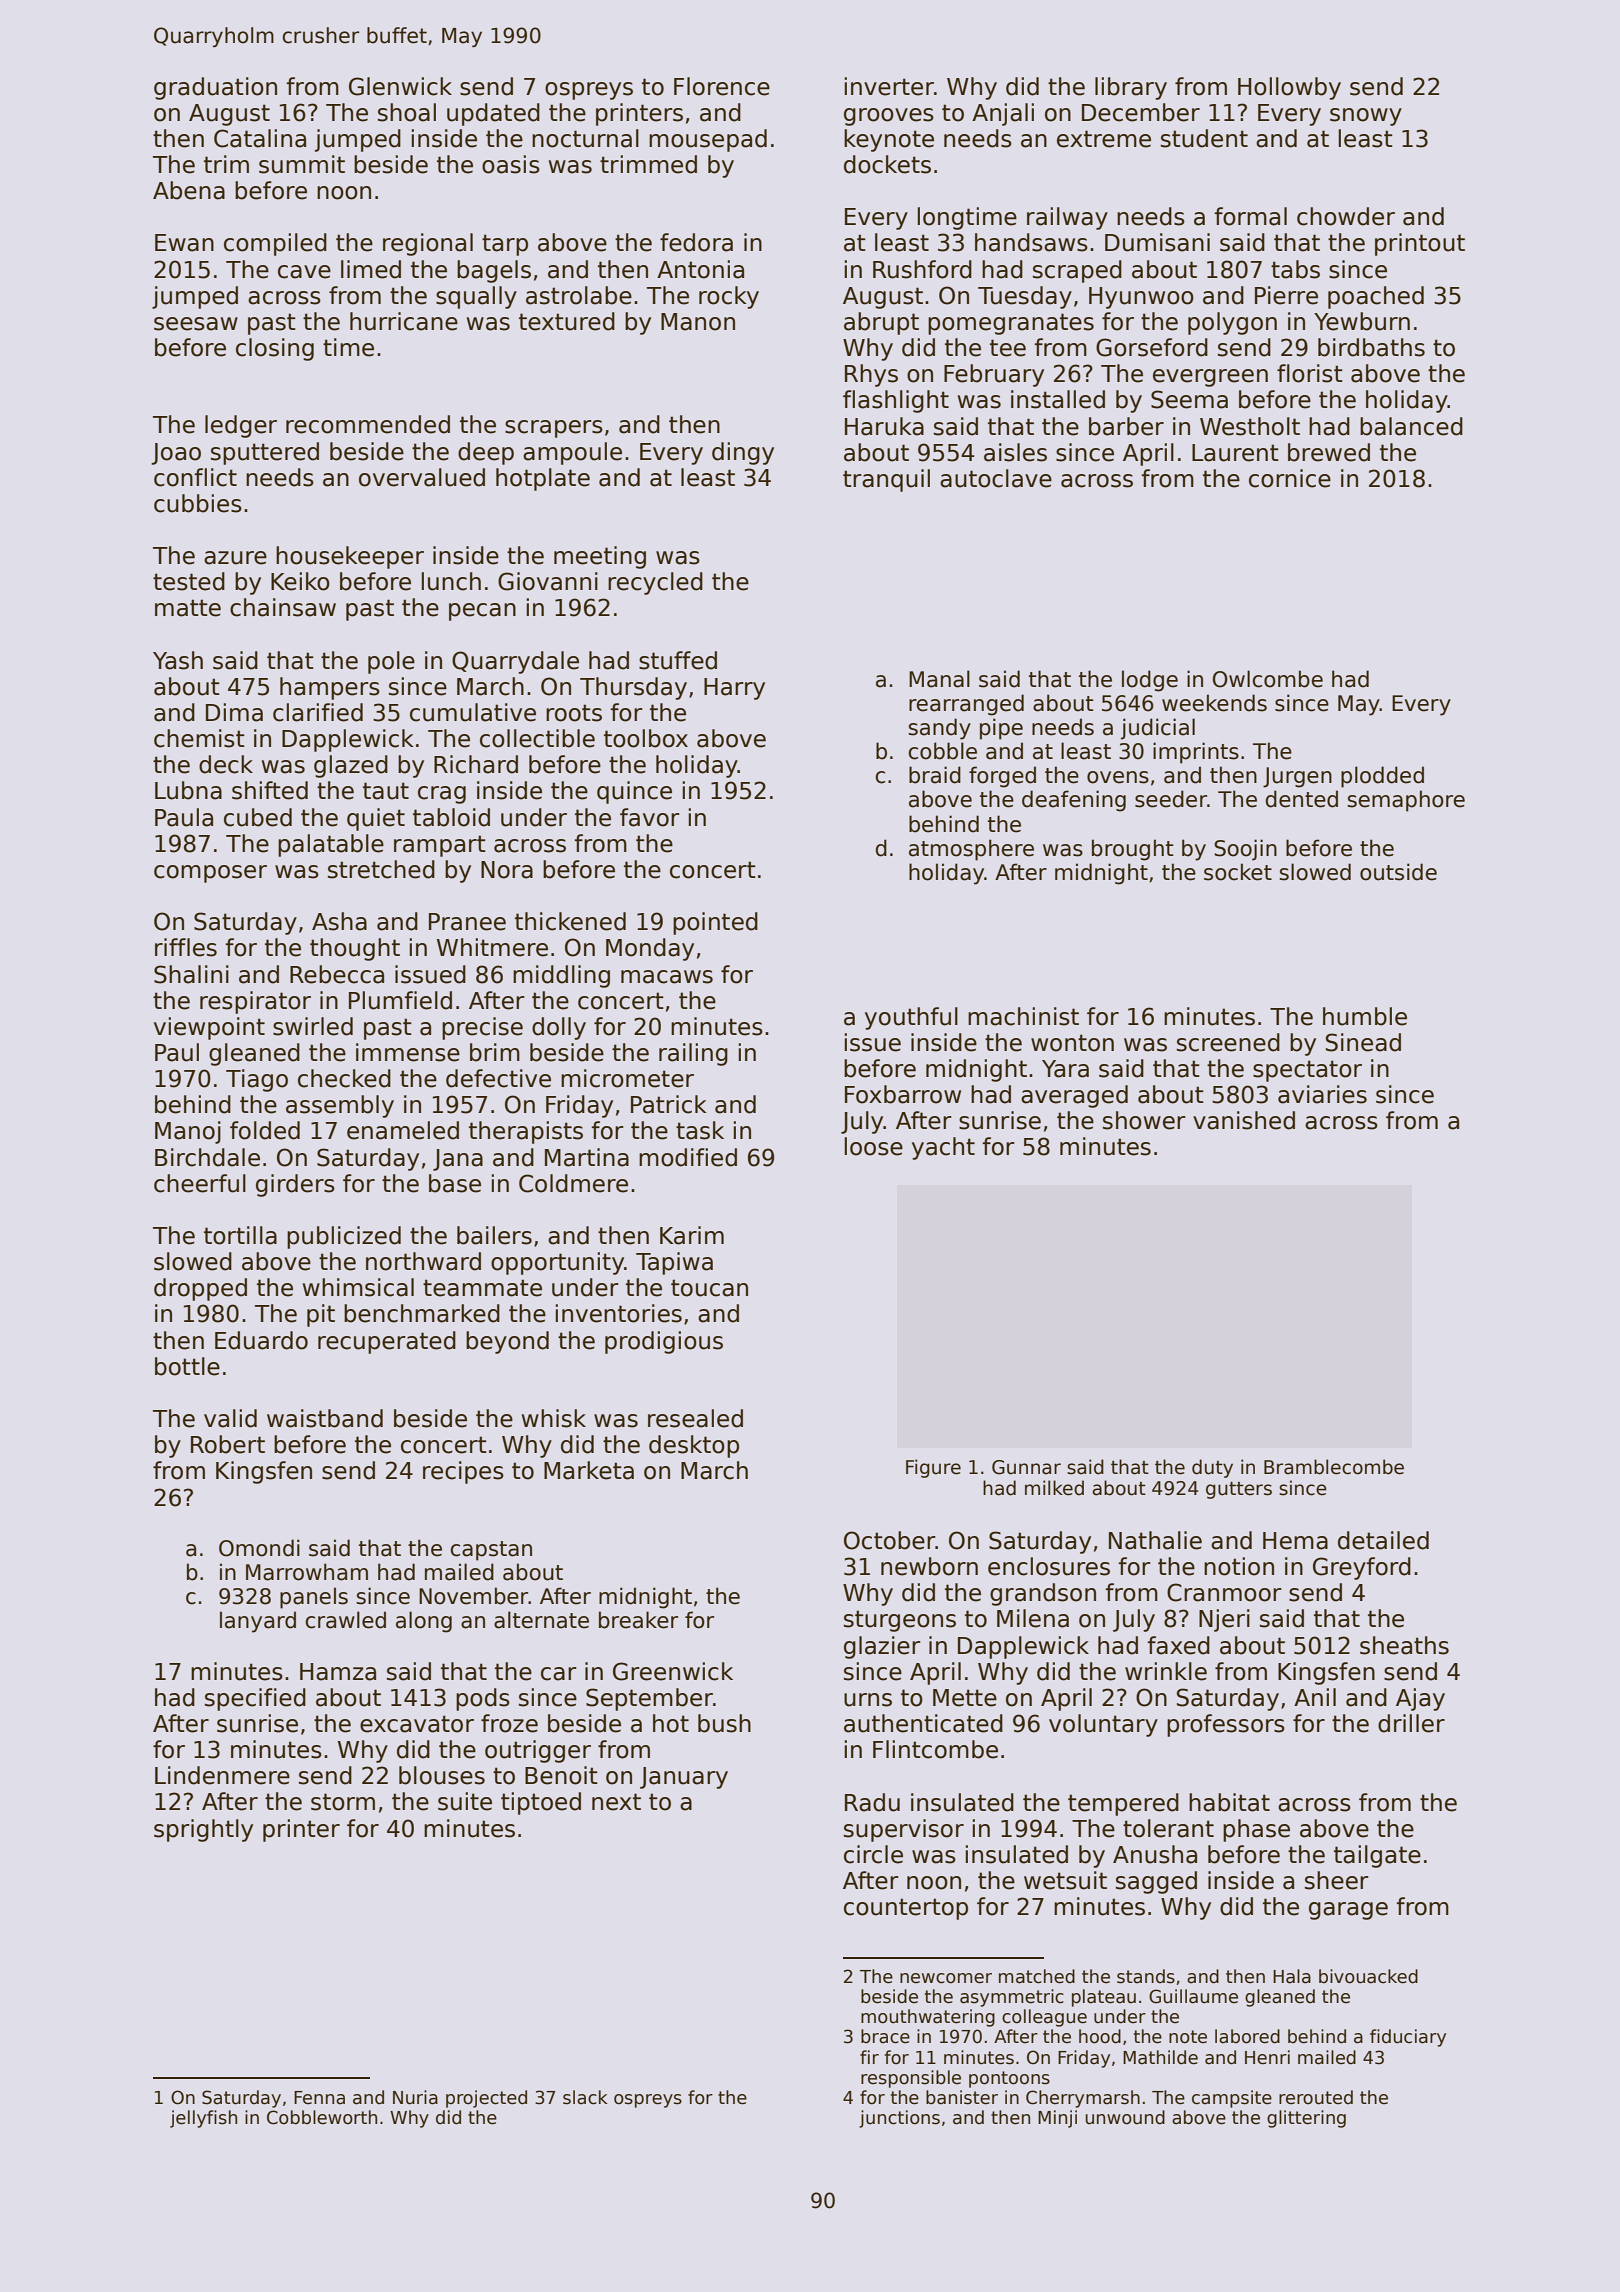 The height and width of the screenshot is (2292, 1620). I want to click on Dumisani, so click(1157, 242).
